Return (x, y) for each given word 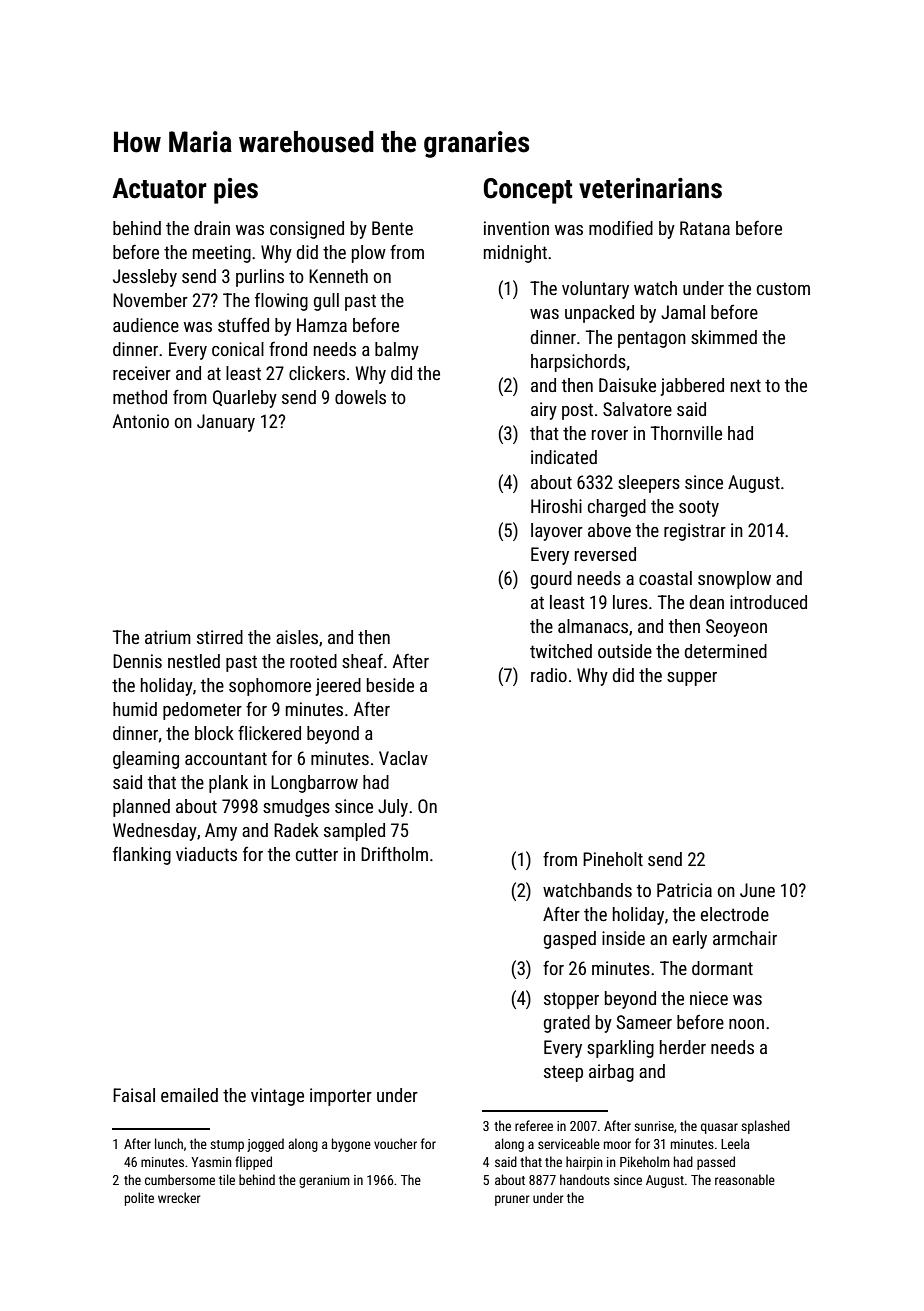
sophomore (270, 687)
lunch (169, 1143)
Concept (528, 191)
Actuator (159, 188)
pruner (512, 1200)
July (393, 808)
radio (549, 675)
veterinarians (650, 188)
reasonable (745, 1179)
